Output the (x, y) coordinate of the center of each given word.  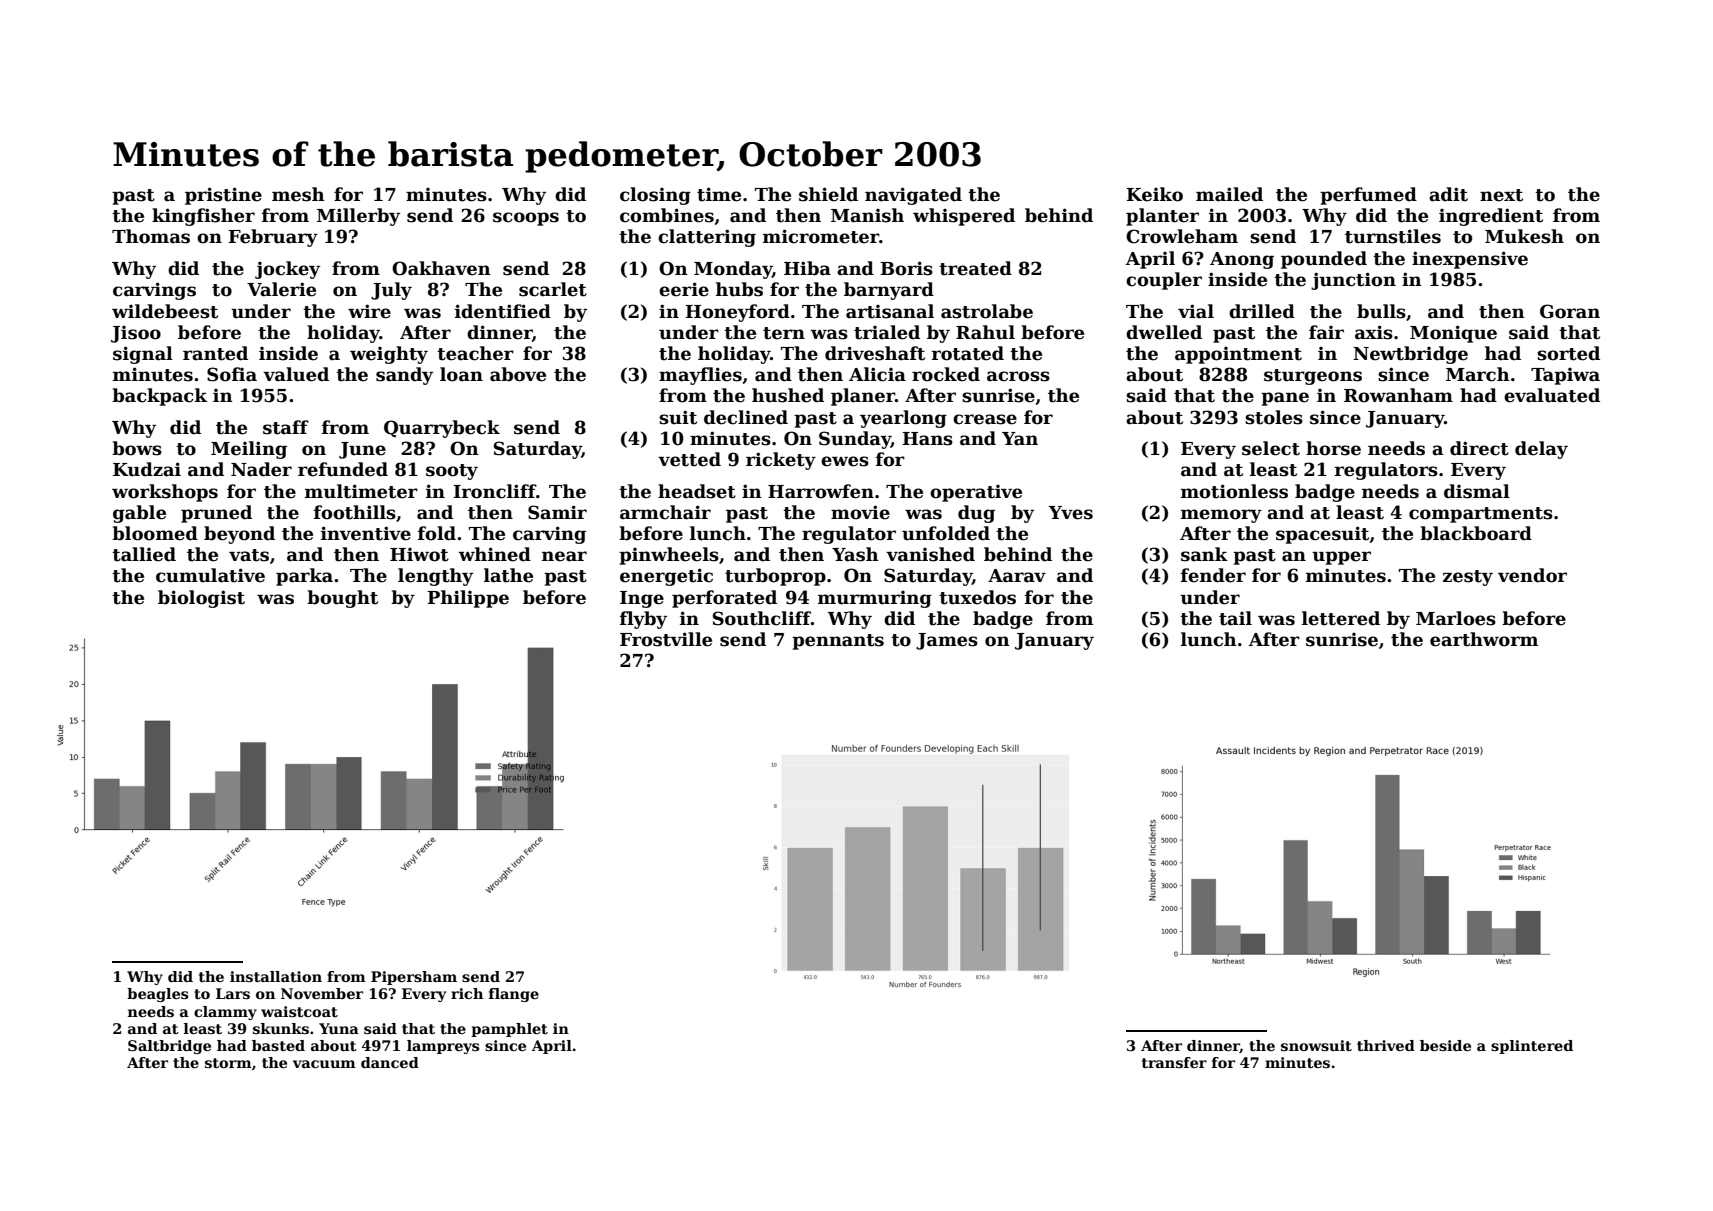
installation (276, 976)
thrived (1386, 1045)
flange (514, 995)
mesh (298, 194)
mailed (1229, 194)
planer (863, 397)
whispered (964, 217)
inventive (366, 533)
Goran (1570, 311)
